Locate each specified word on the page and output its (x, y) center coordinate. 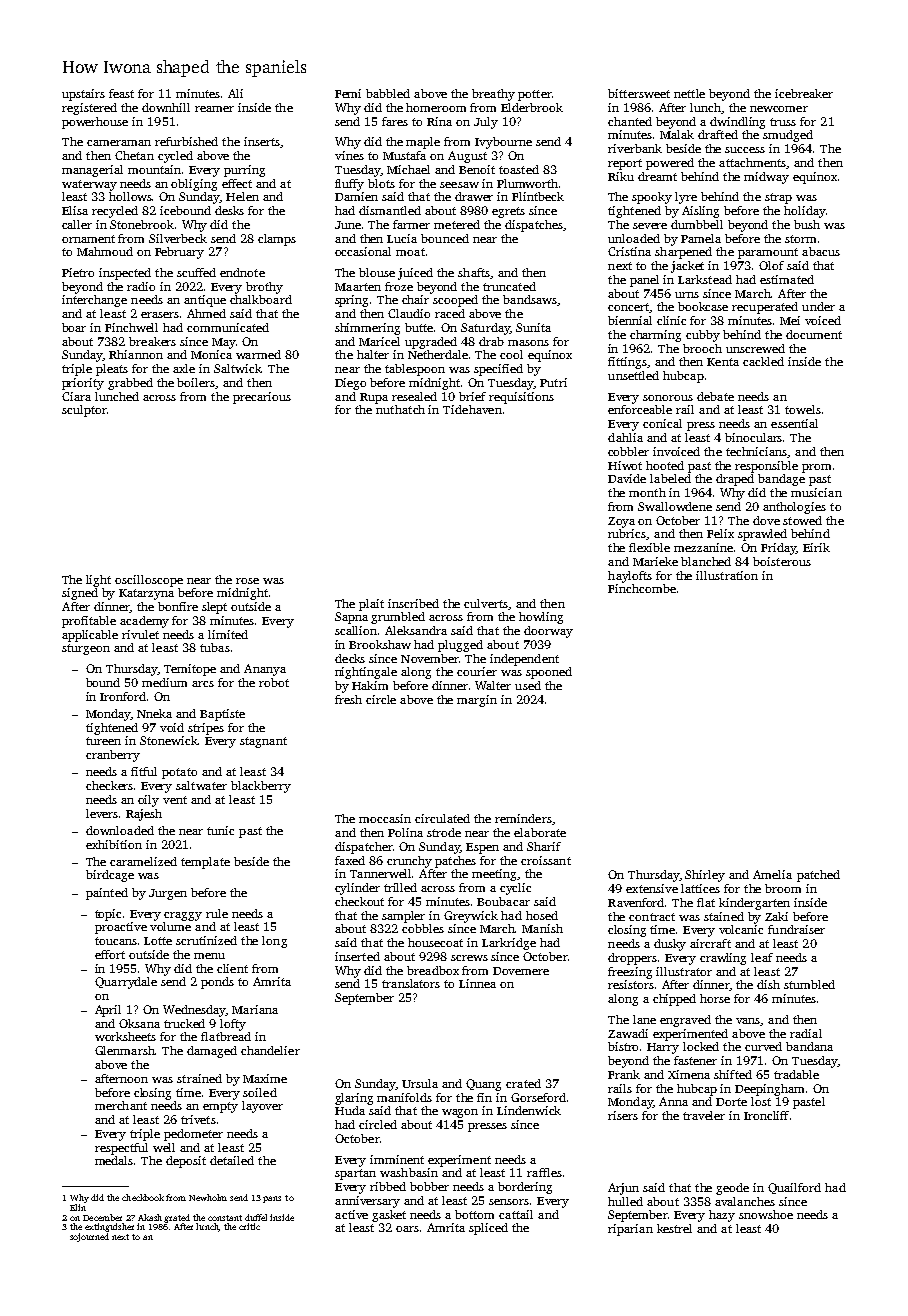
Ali (235, 93)
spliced (488, 1229)
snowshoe (766, 1214)
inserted (357, 956)
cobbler (628, 451)
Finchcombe (642, 588)
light (98, 581)
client (232, 968)
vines (349, 155)
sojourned (89, 1237)
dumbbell (697, 224)
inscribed (413, 603)
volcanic (741, 929)
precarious (262, 398)
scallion (356, 630)
